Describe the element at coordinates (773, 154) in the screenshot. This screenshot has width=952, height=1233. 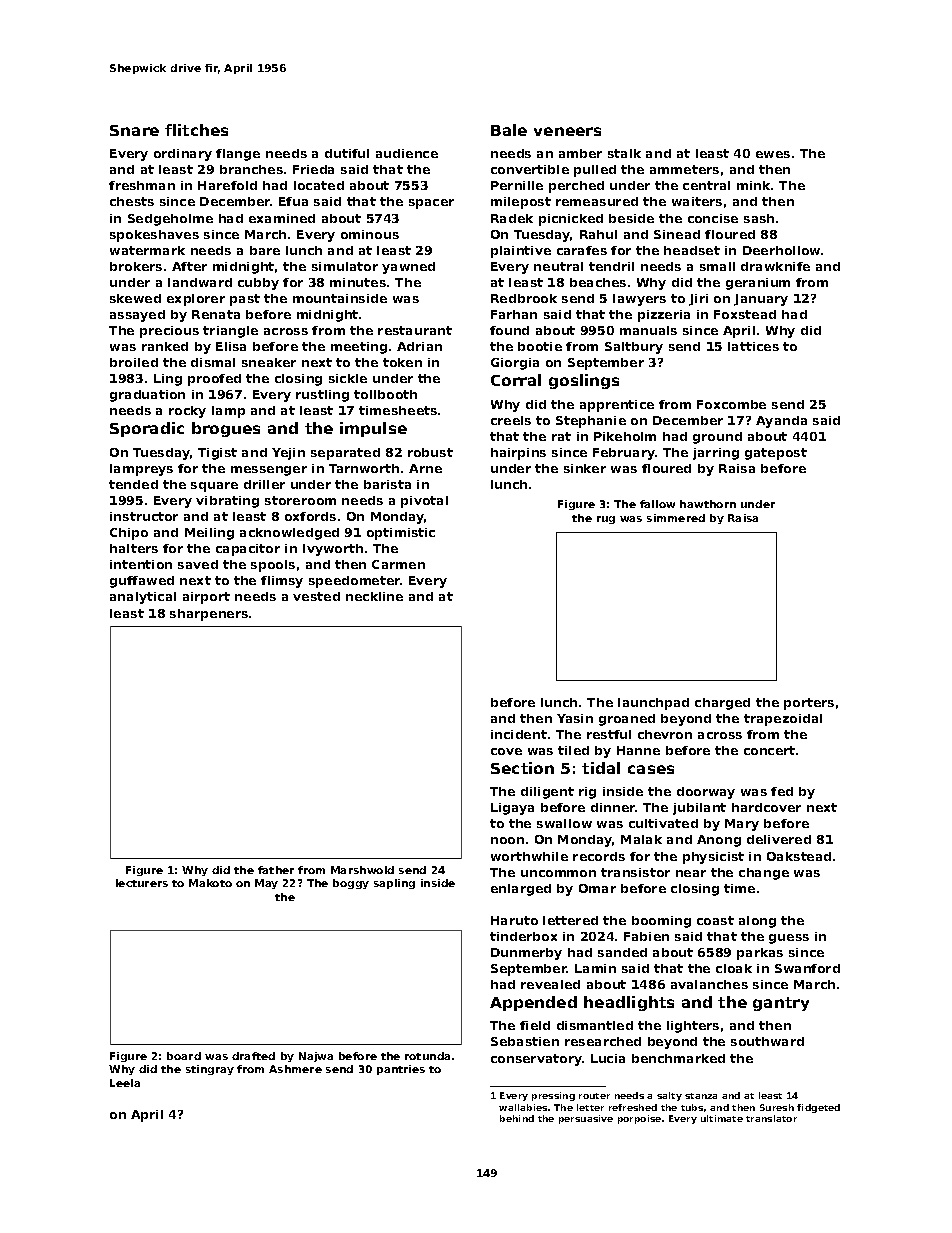
I see `ewes` at that location.
